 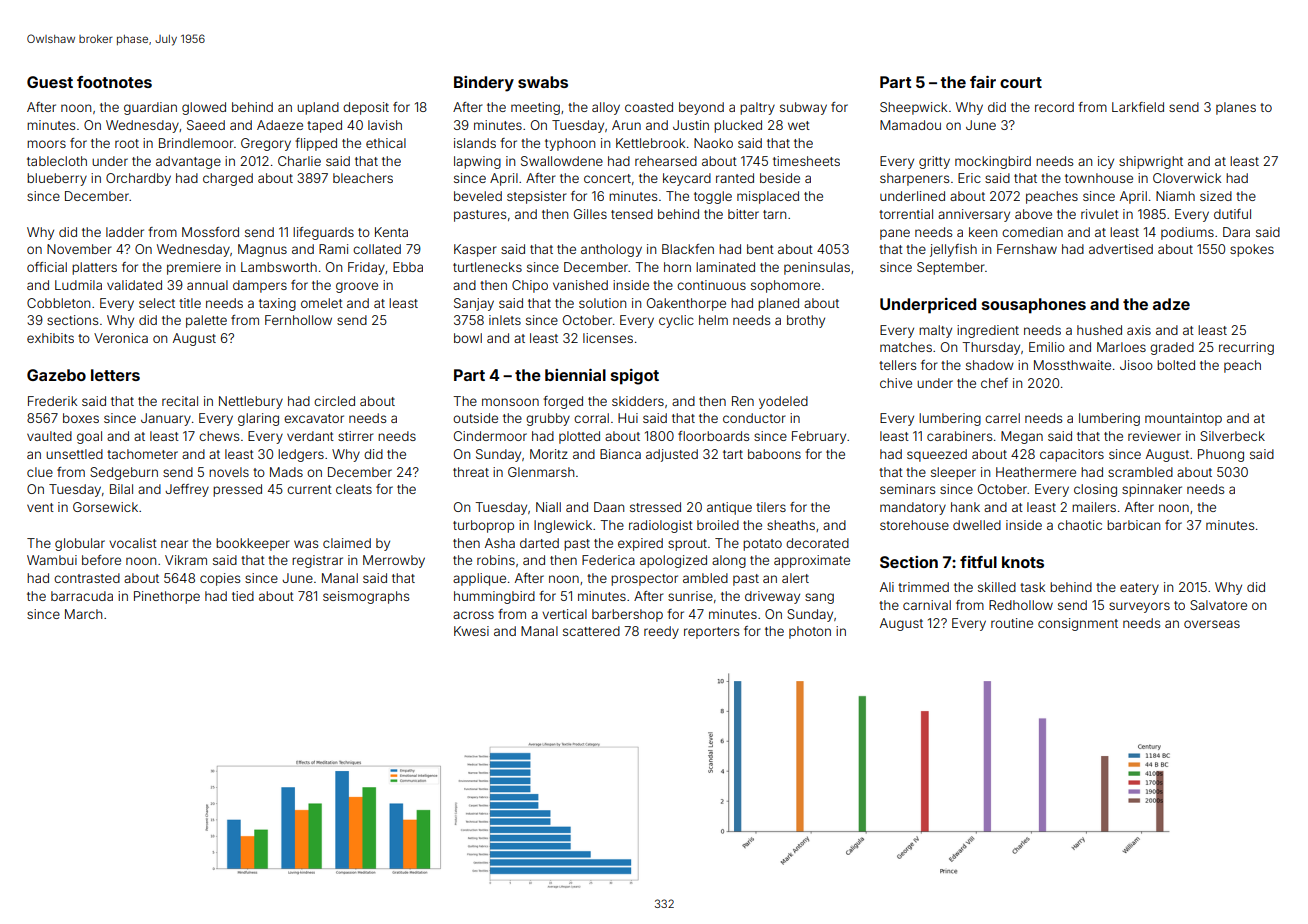 What do you see at coordinates (983, 82) in the image?
I see `fair` at bounding box center [983, 82].
